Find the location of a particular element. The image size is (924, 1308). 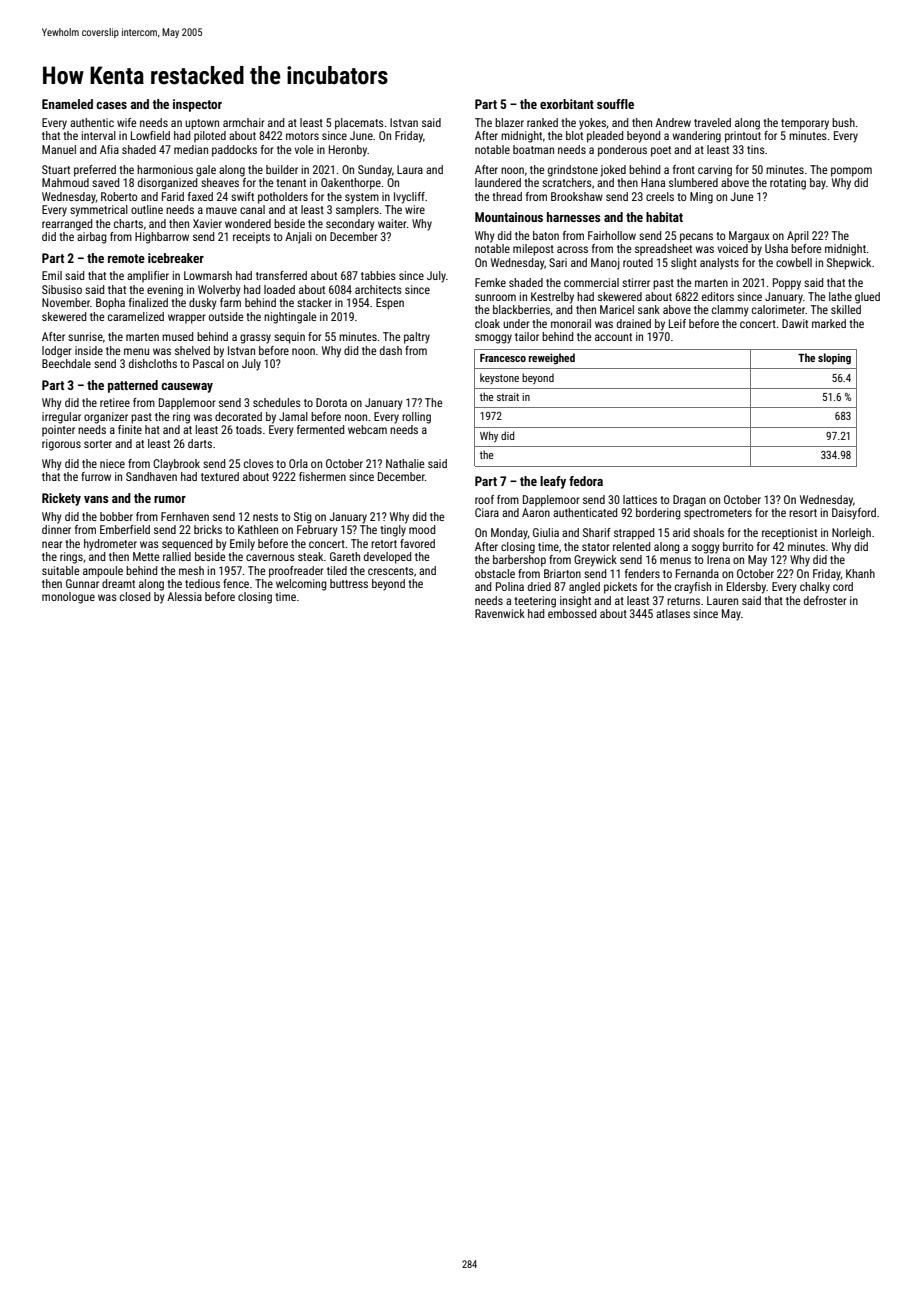

Lowfield is located at coordinates (150, 135).
